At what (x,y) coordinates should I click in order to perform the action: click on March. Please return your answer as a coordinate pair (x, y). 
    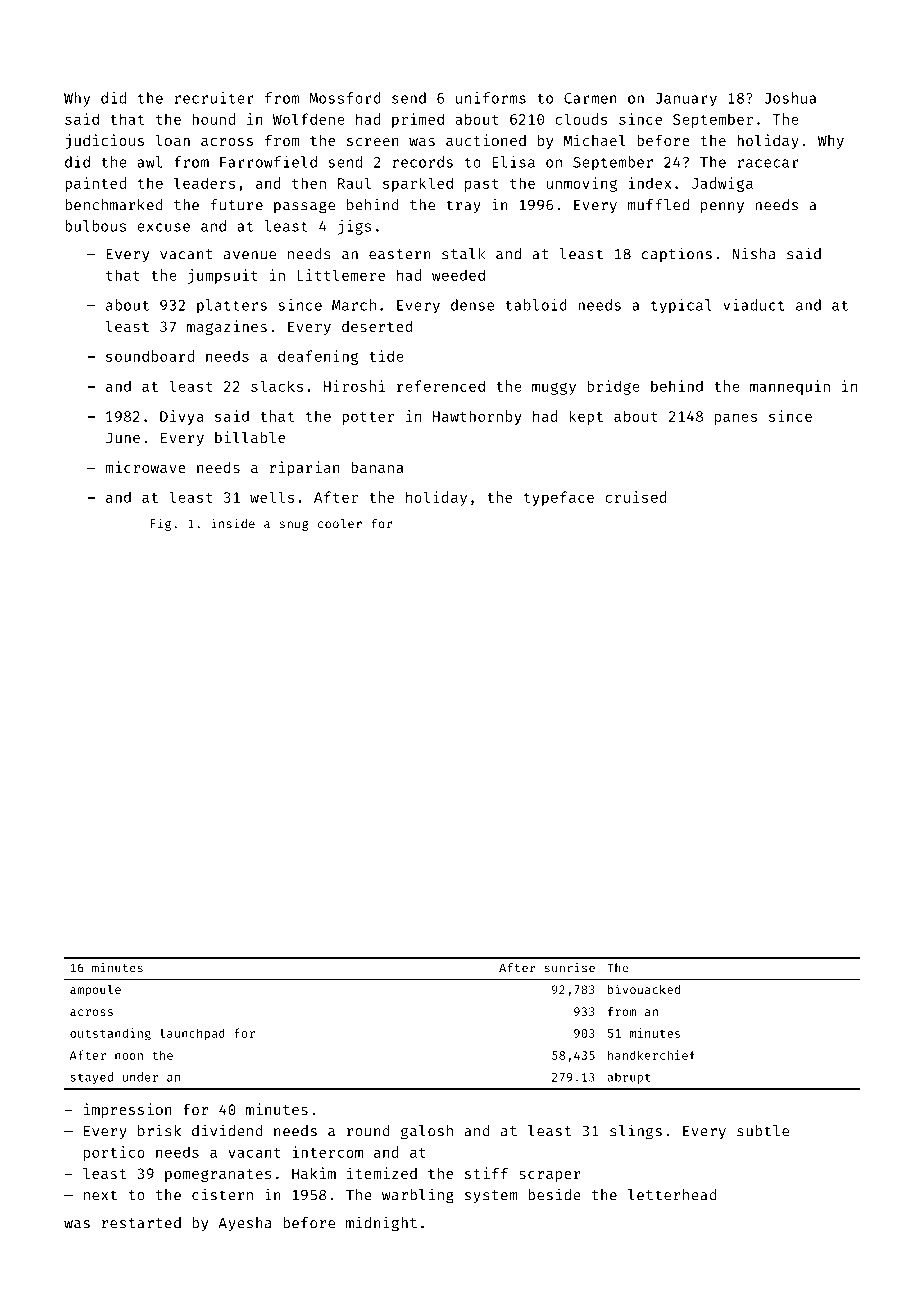
    Looking at the image, I should click on (354, 305).
